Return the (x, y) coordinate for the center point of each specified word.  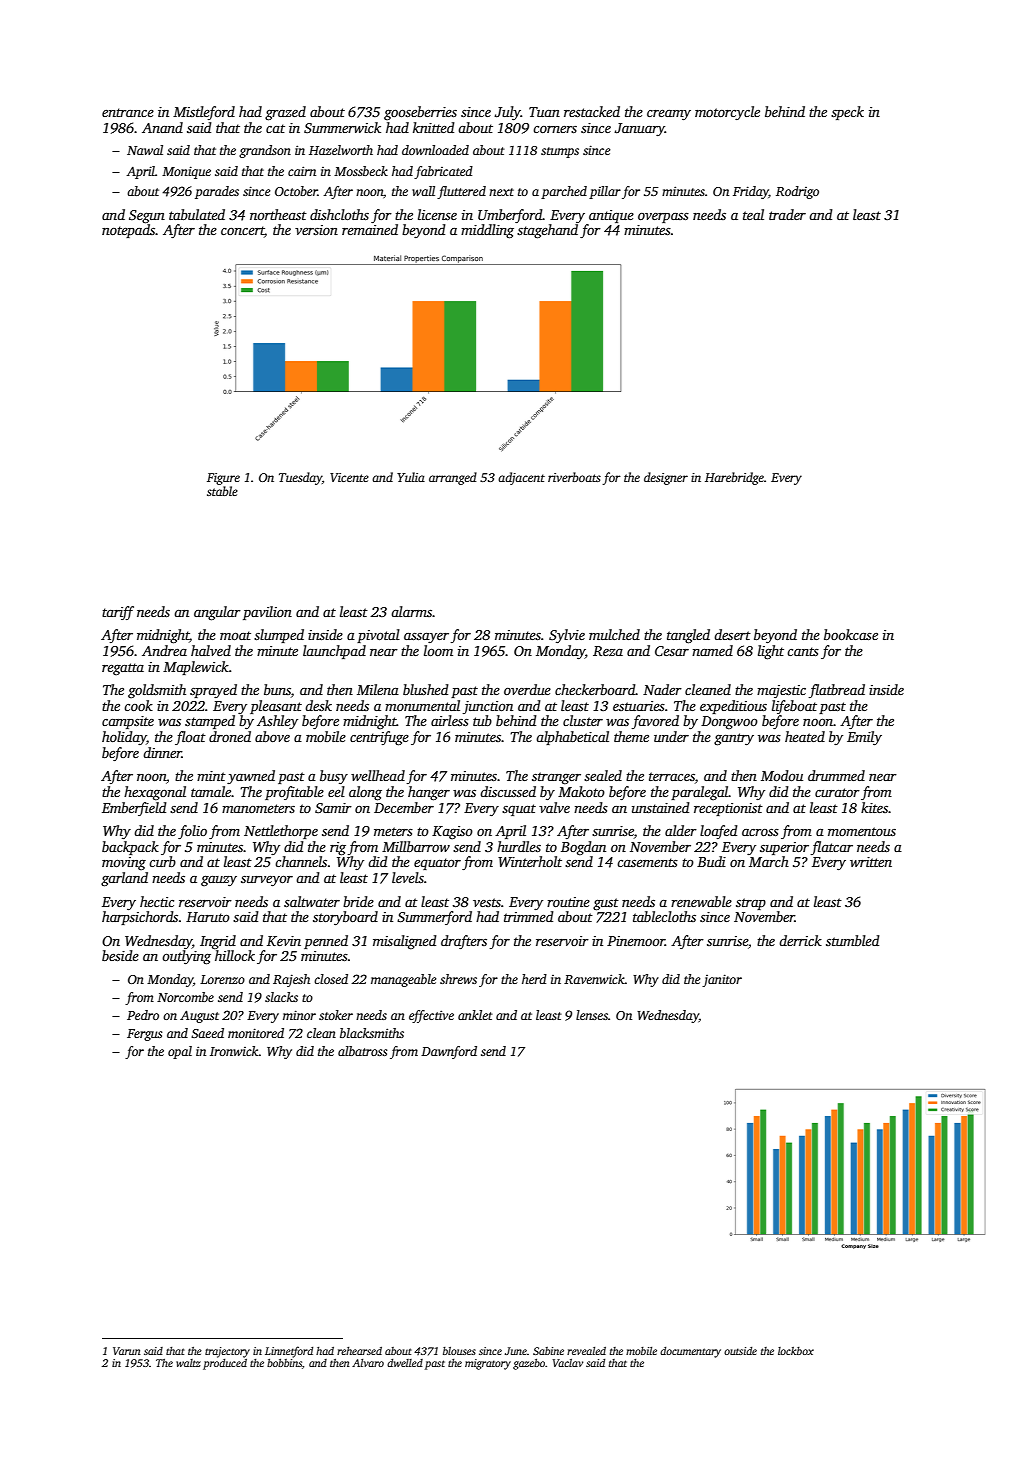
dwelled (405, 1363)
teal (753, 214)
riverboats (574, 477)
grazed (285, 113)
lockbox (796, 1351)
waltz (188, 1363)
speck (847, 113)
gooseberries (420, 113)
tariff (118, 613)
